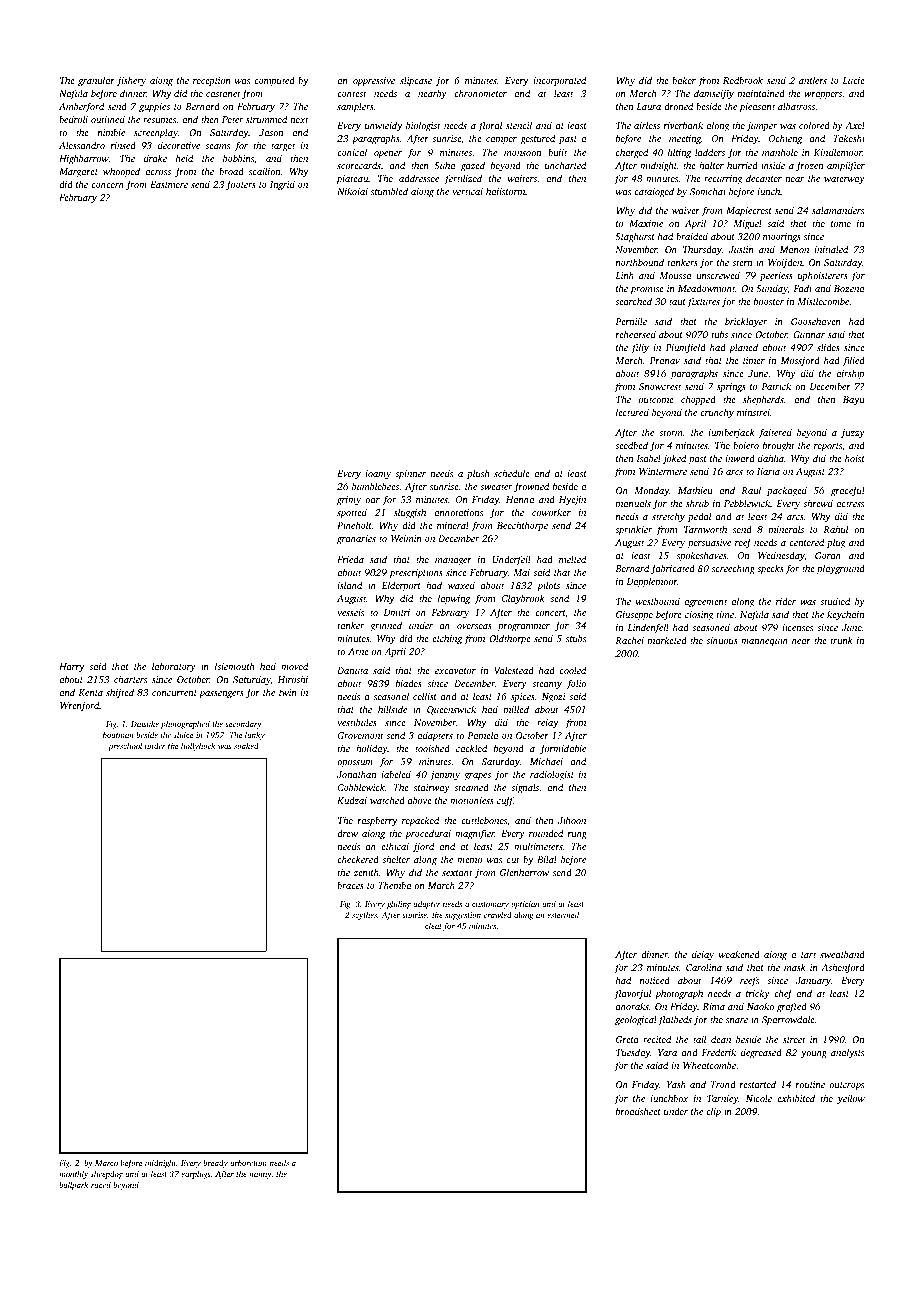 The image size is (924, 1308). What do you see at coordinates (433, 925) in the screenshot?
I see `cleat` at bounding box center [433, 925].
